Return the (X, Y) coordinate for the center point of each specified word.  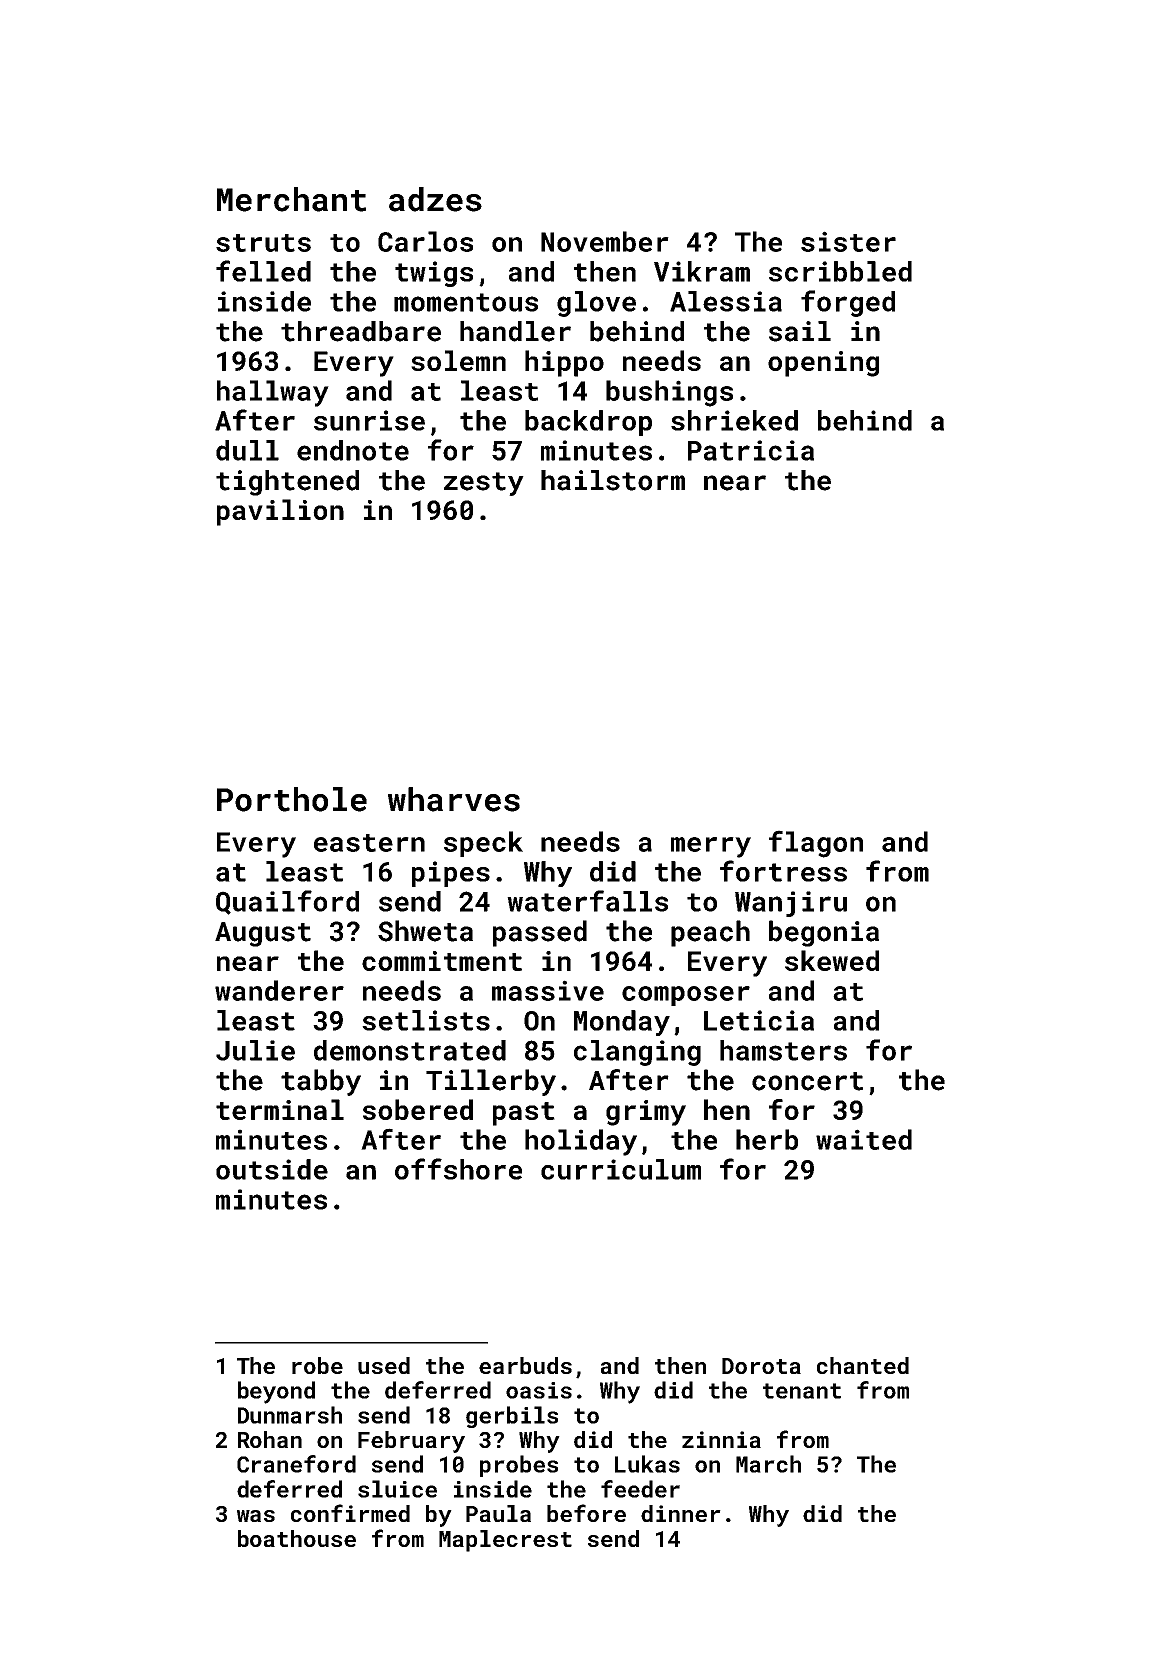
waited (864, 1139)
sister (848, 241)
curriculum (621, 1169)
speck (483, 844)
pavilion (280, 512)
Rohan (270, 1439)
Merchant (291, 199)
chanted (863, 1365)
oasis (539, 1390)
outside (272, 1169)
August (263, 934)
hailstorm (613, 480)
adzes (435, 199)
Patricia (751, 450)
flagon (816, 844)
